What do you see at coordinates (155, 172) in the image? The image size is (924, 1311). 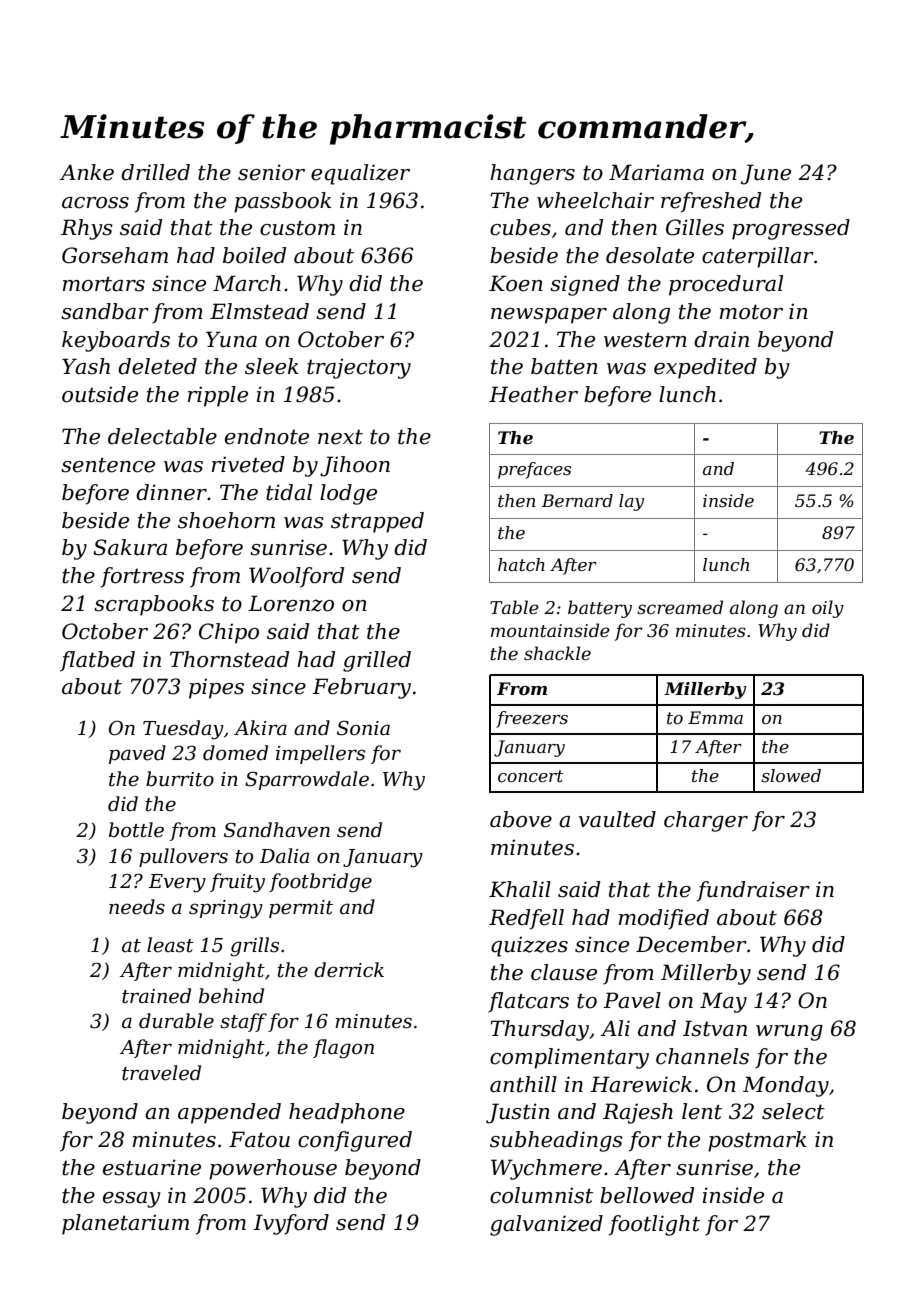 I see `drilled` at bounding box center [155, 172].
